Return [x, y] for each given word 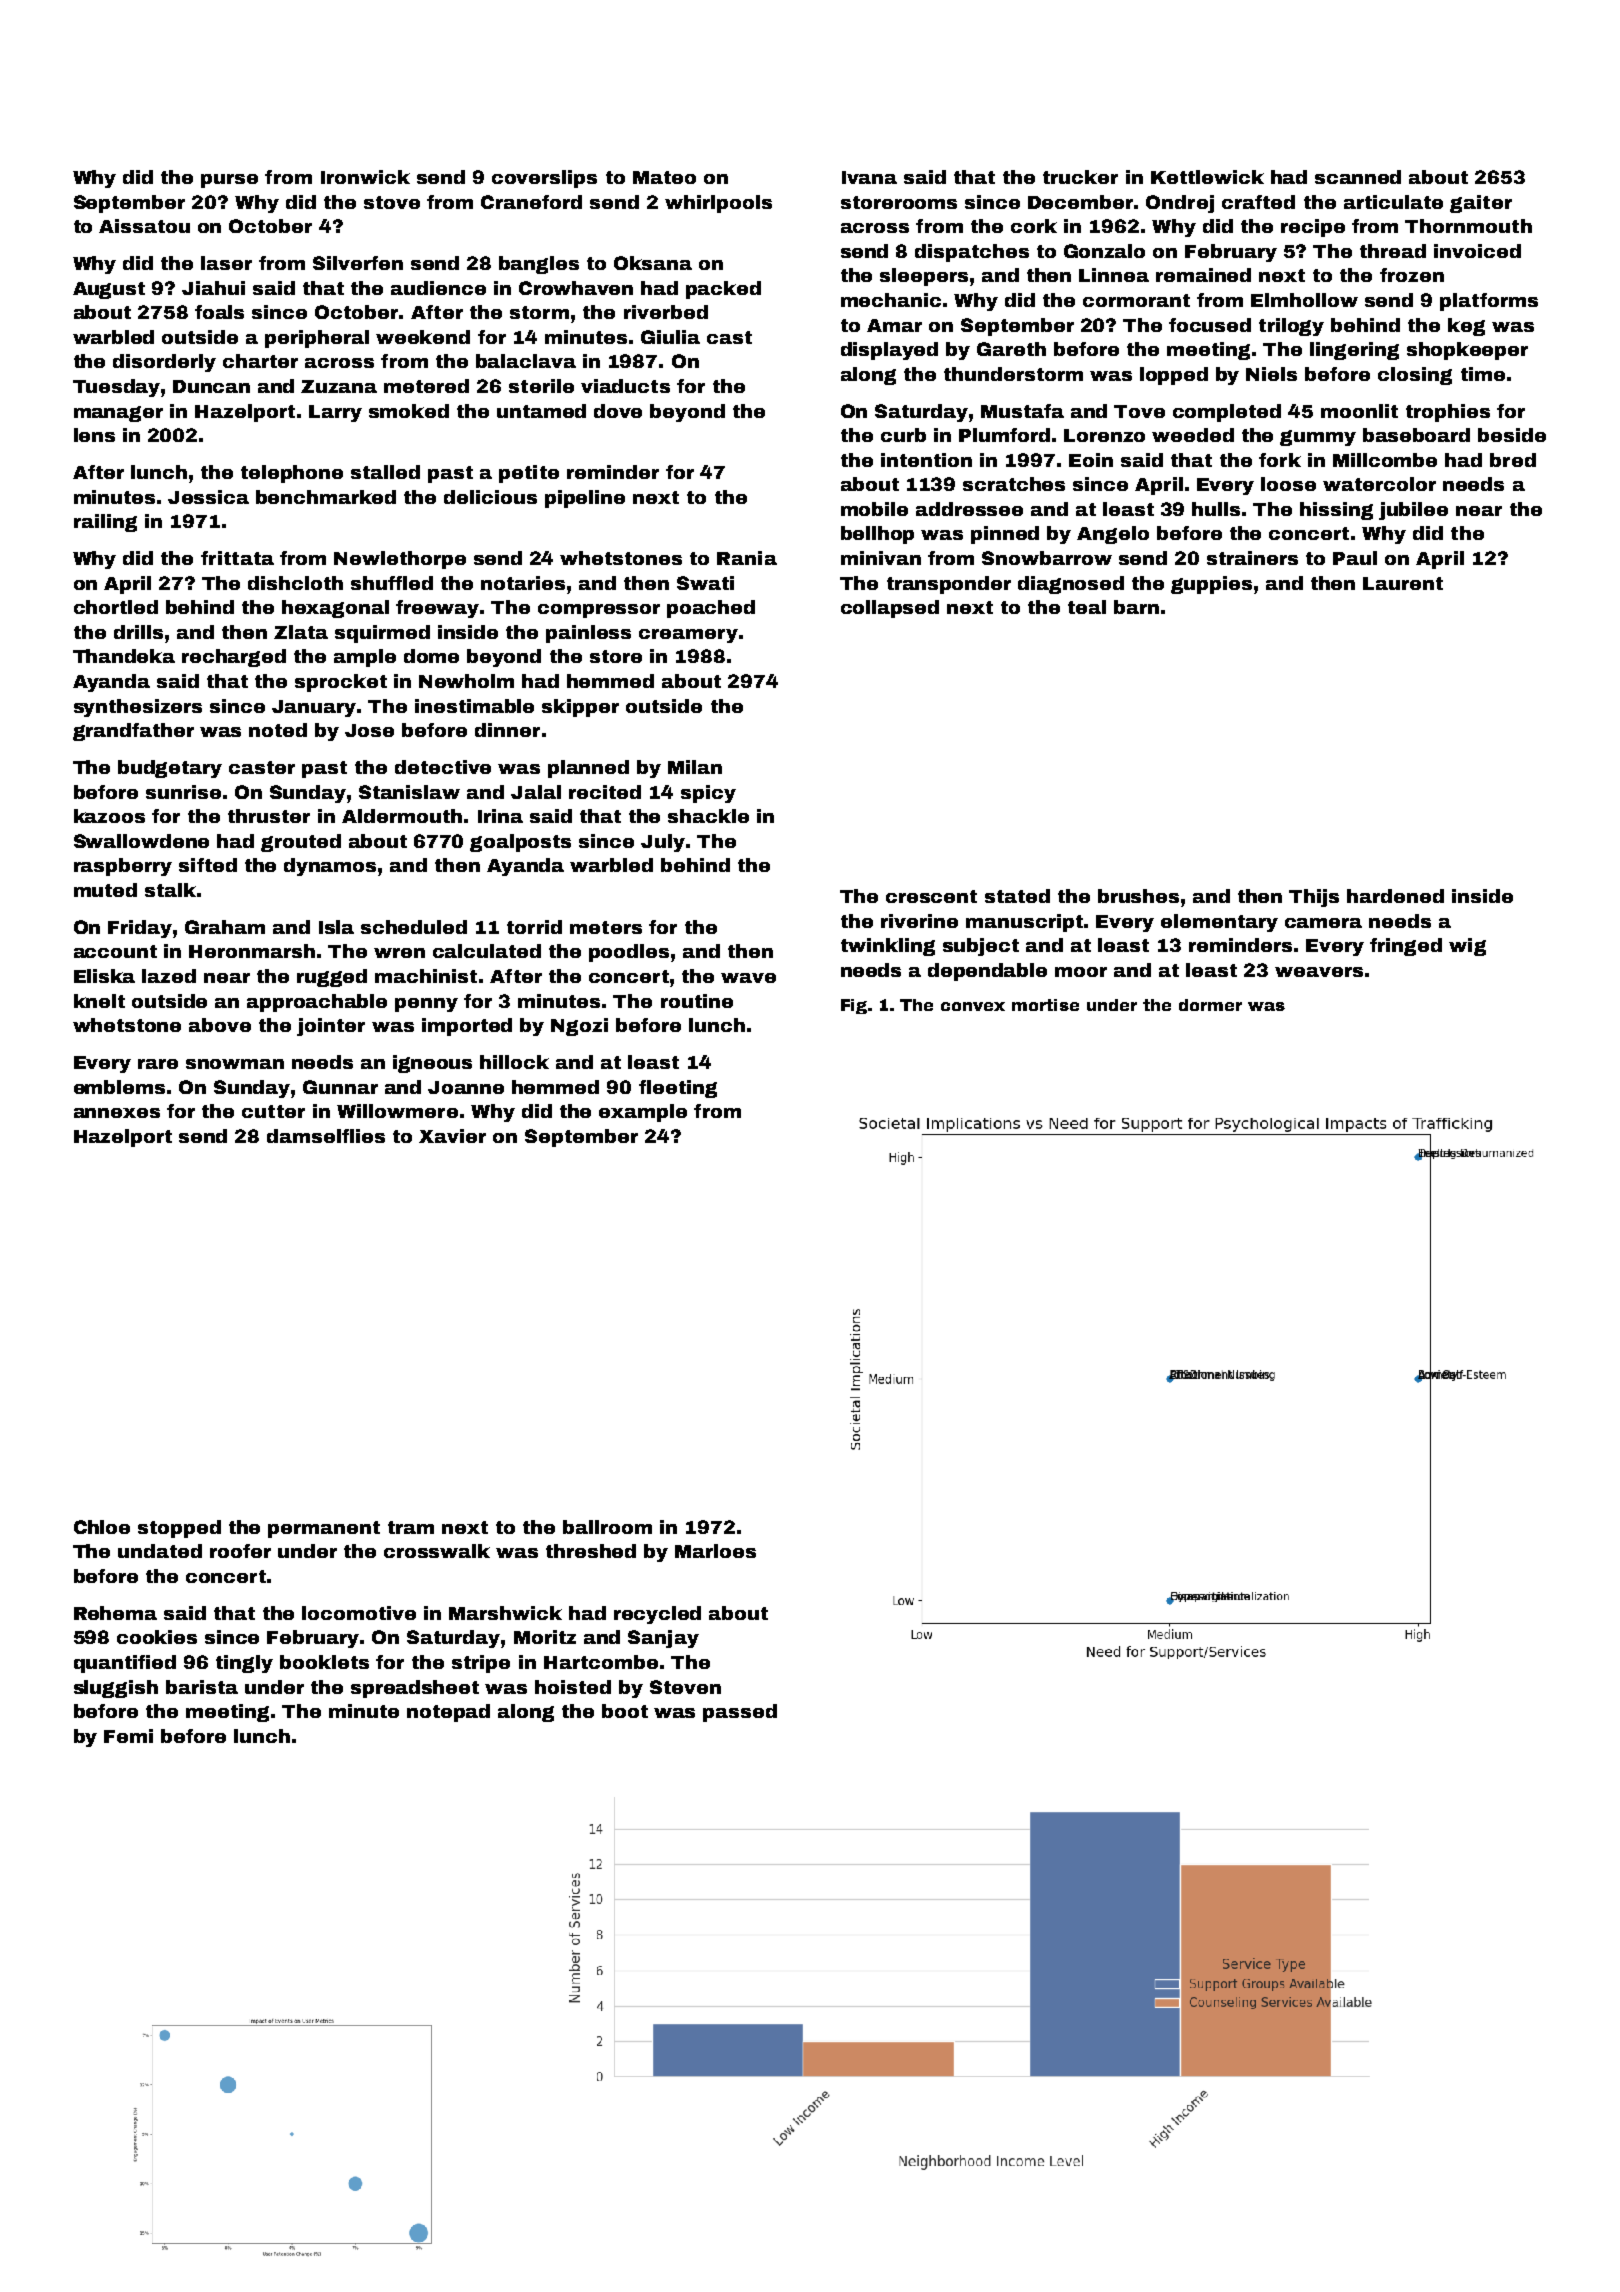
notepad [448, 1713]
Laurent [1403, 583]
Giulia [670, 337]
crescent [931, 896]
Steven [685, 1687]
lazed [169, 976]
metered [426, 386]
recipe [1313, 228]
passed [740, 1713]
